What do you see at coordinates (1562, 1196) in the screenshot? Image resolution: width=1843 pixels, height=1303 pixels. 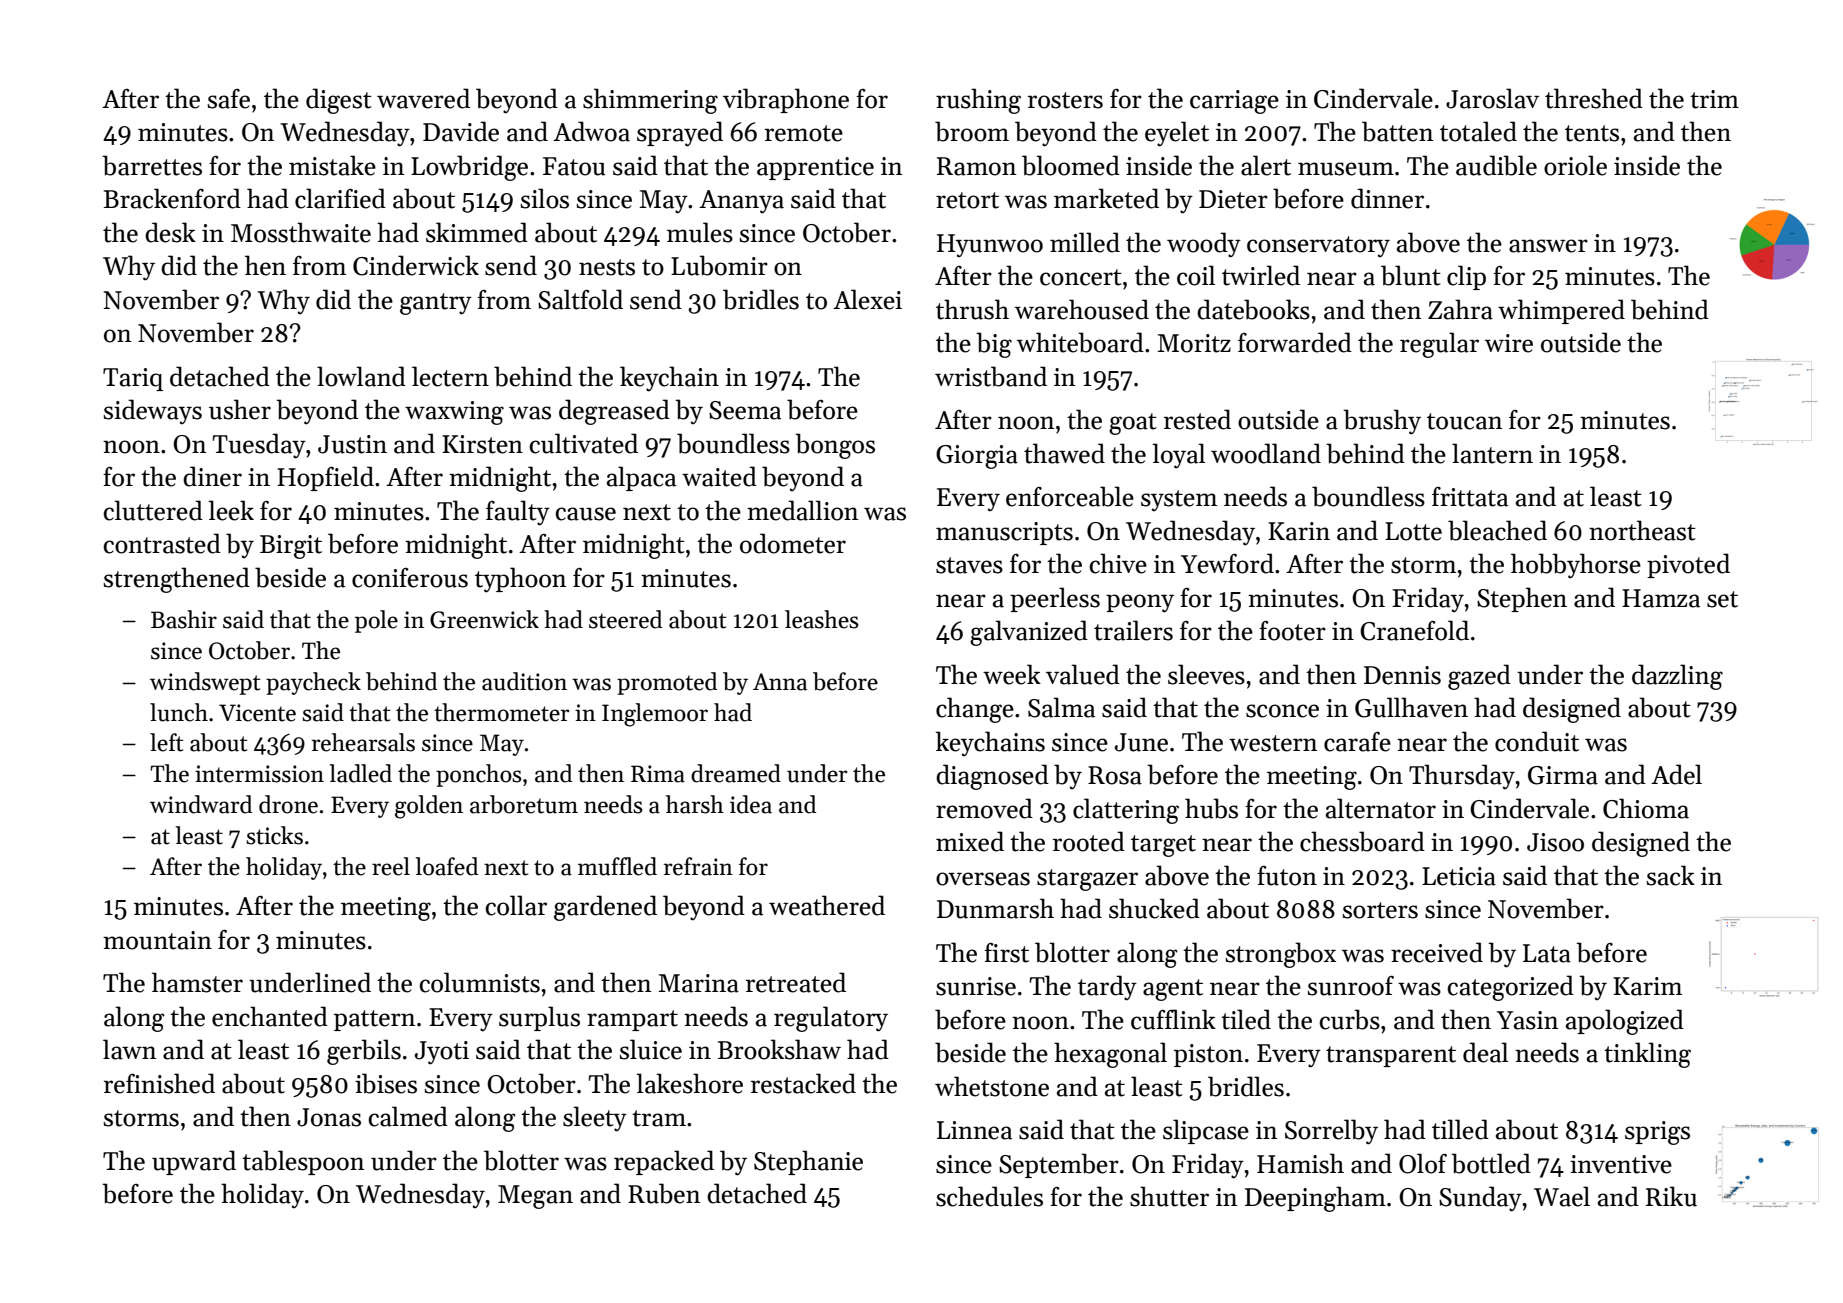 I see `Wael` at bounding box center [1562, 1196].
